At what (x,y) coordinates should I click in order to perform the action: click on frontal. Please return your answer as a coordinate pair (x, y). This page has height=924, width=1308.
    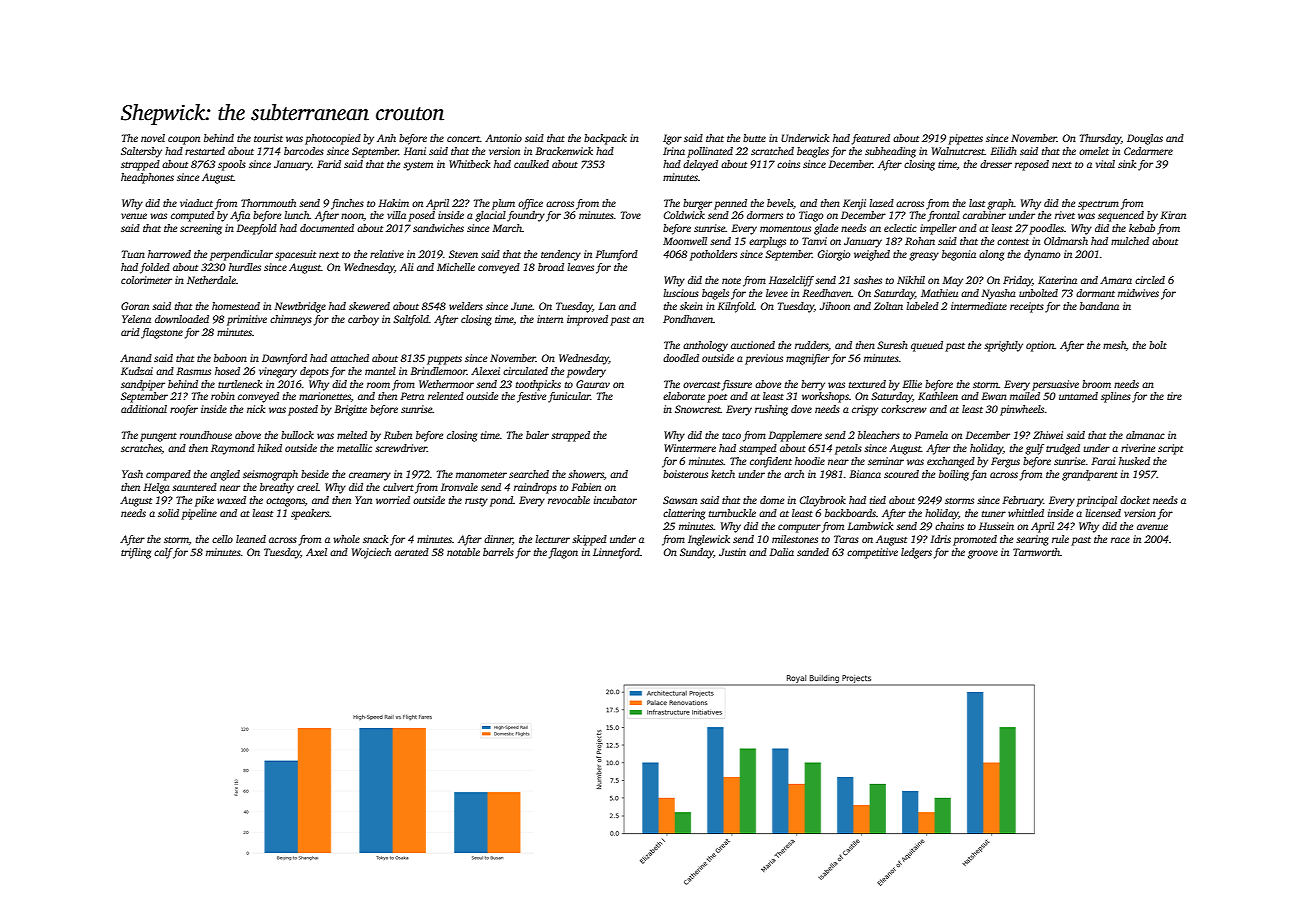
    Looking at the image, I should click on (944, 216).
